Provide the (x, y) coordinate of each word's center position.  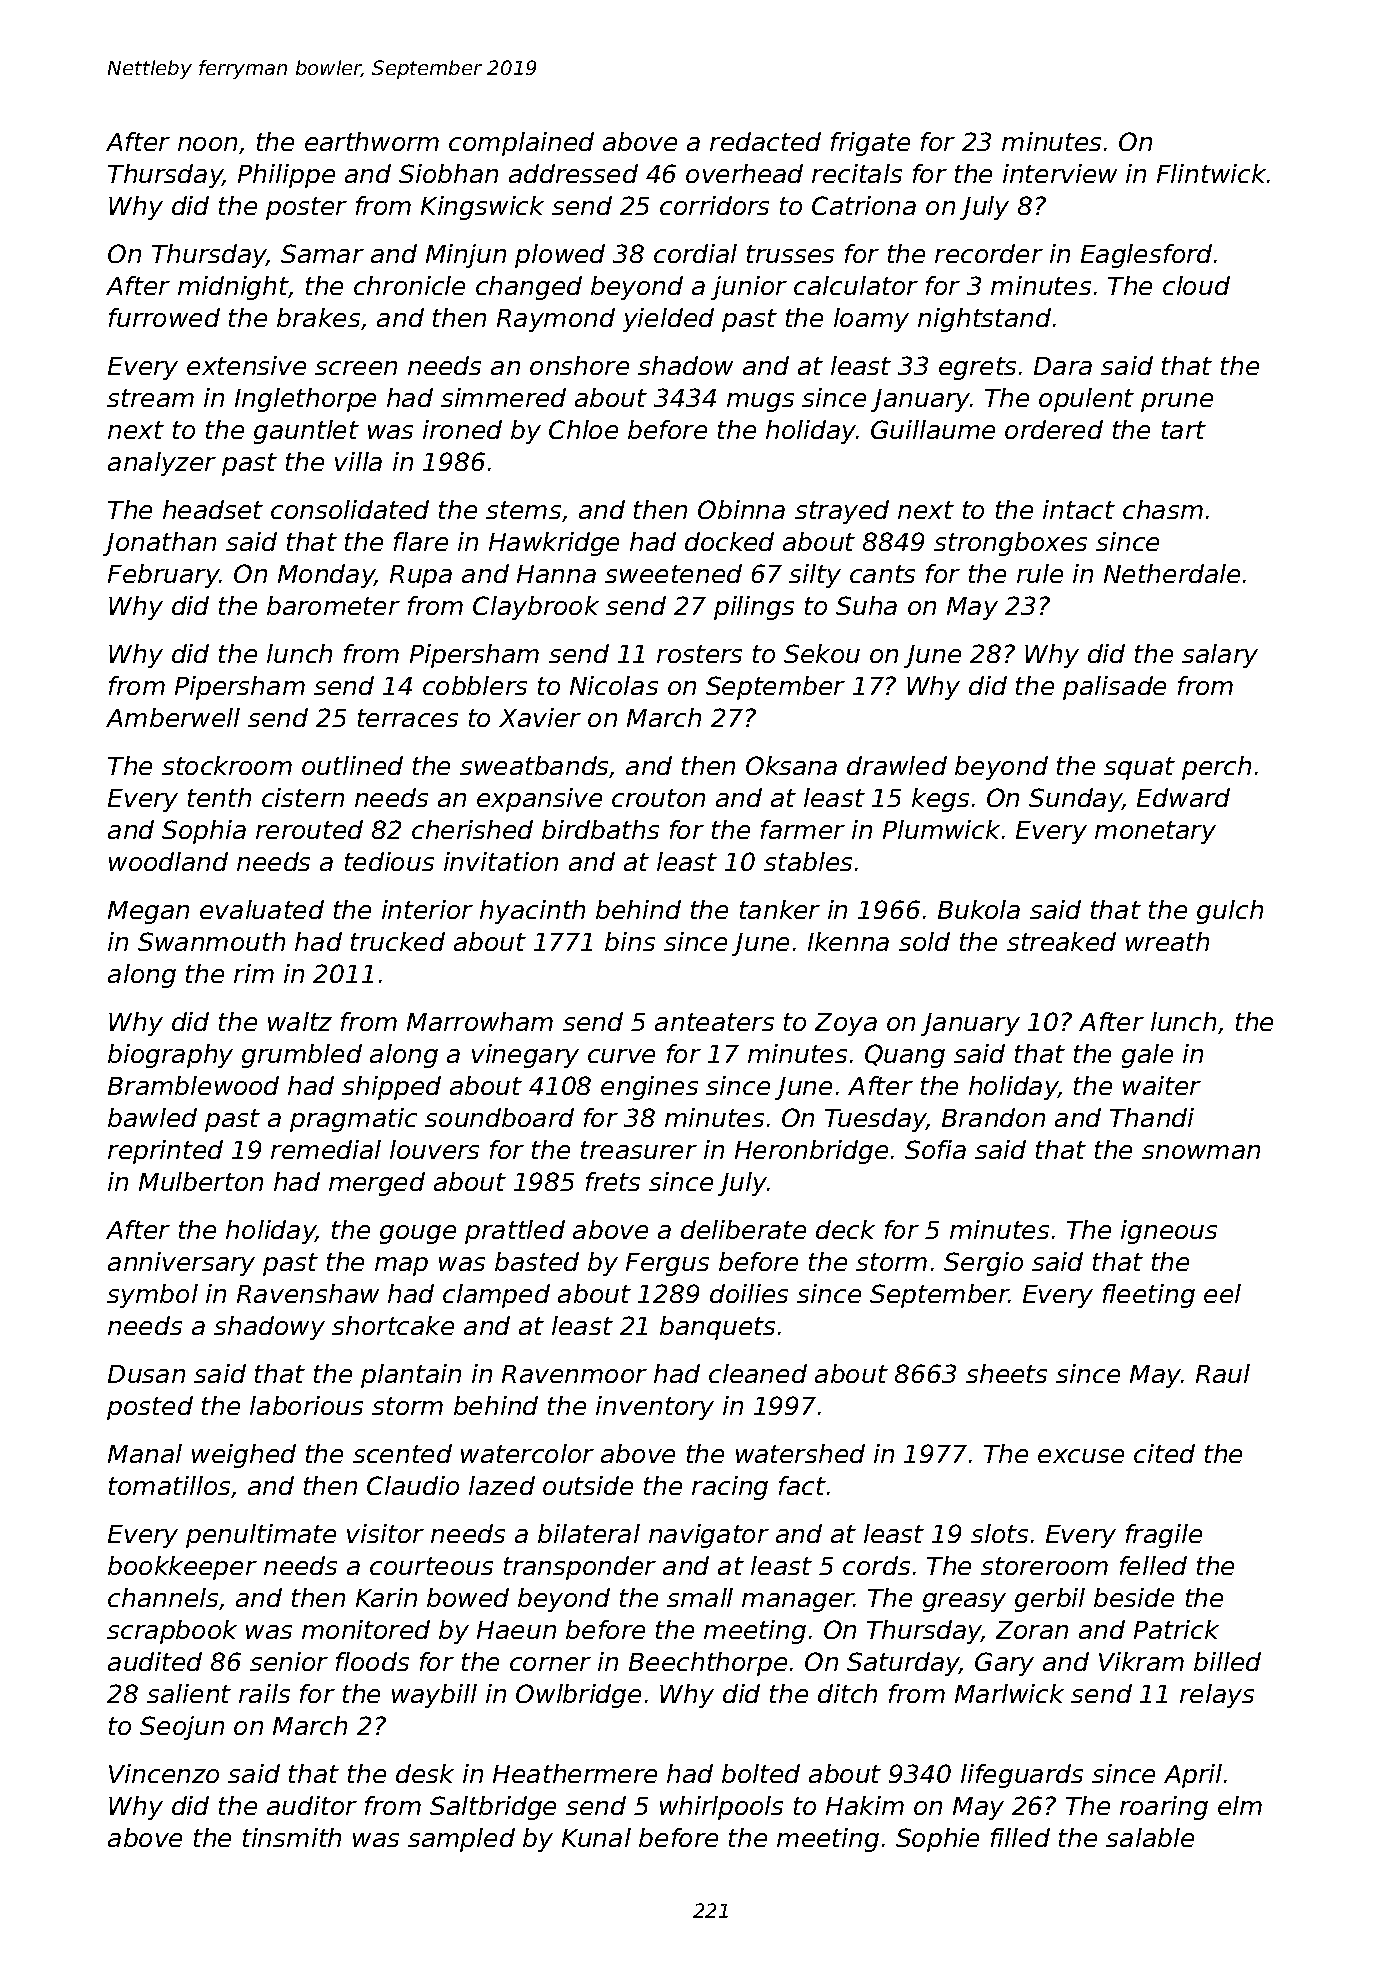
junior (749, 288)
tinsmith (292, 1837)
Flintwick (1211, 173)
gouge (418, 1234)
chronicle (409, 285)
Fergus (667, 1264)
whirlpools (721, 1808)
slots (999, 1533)
